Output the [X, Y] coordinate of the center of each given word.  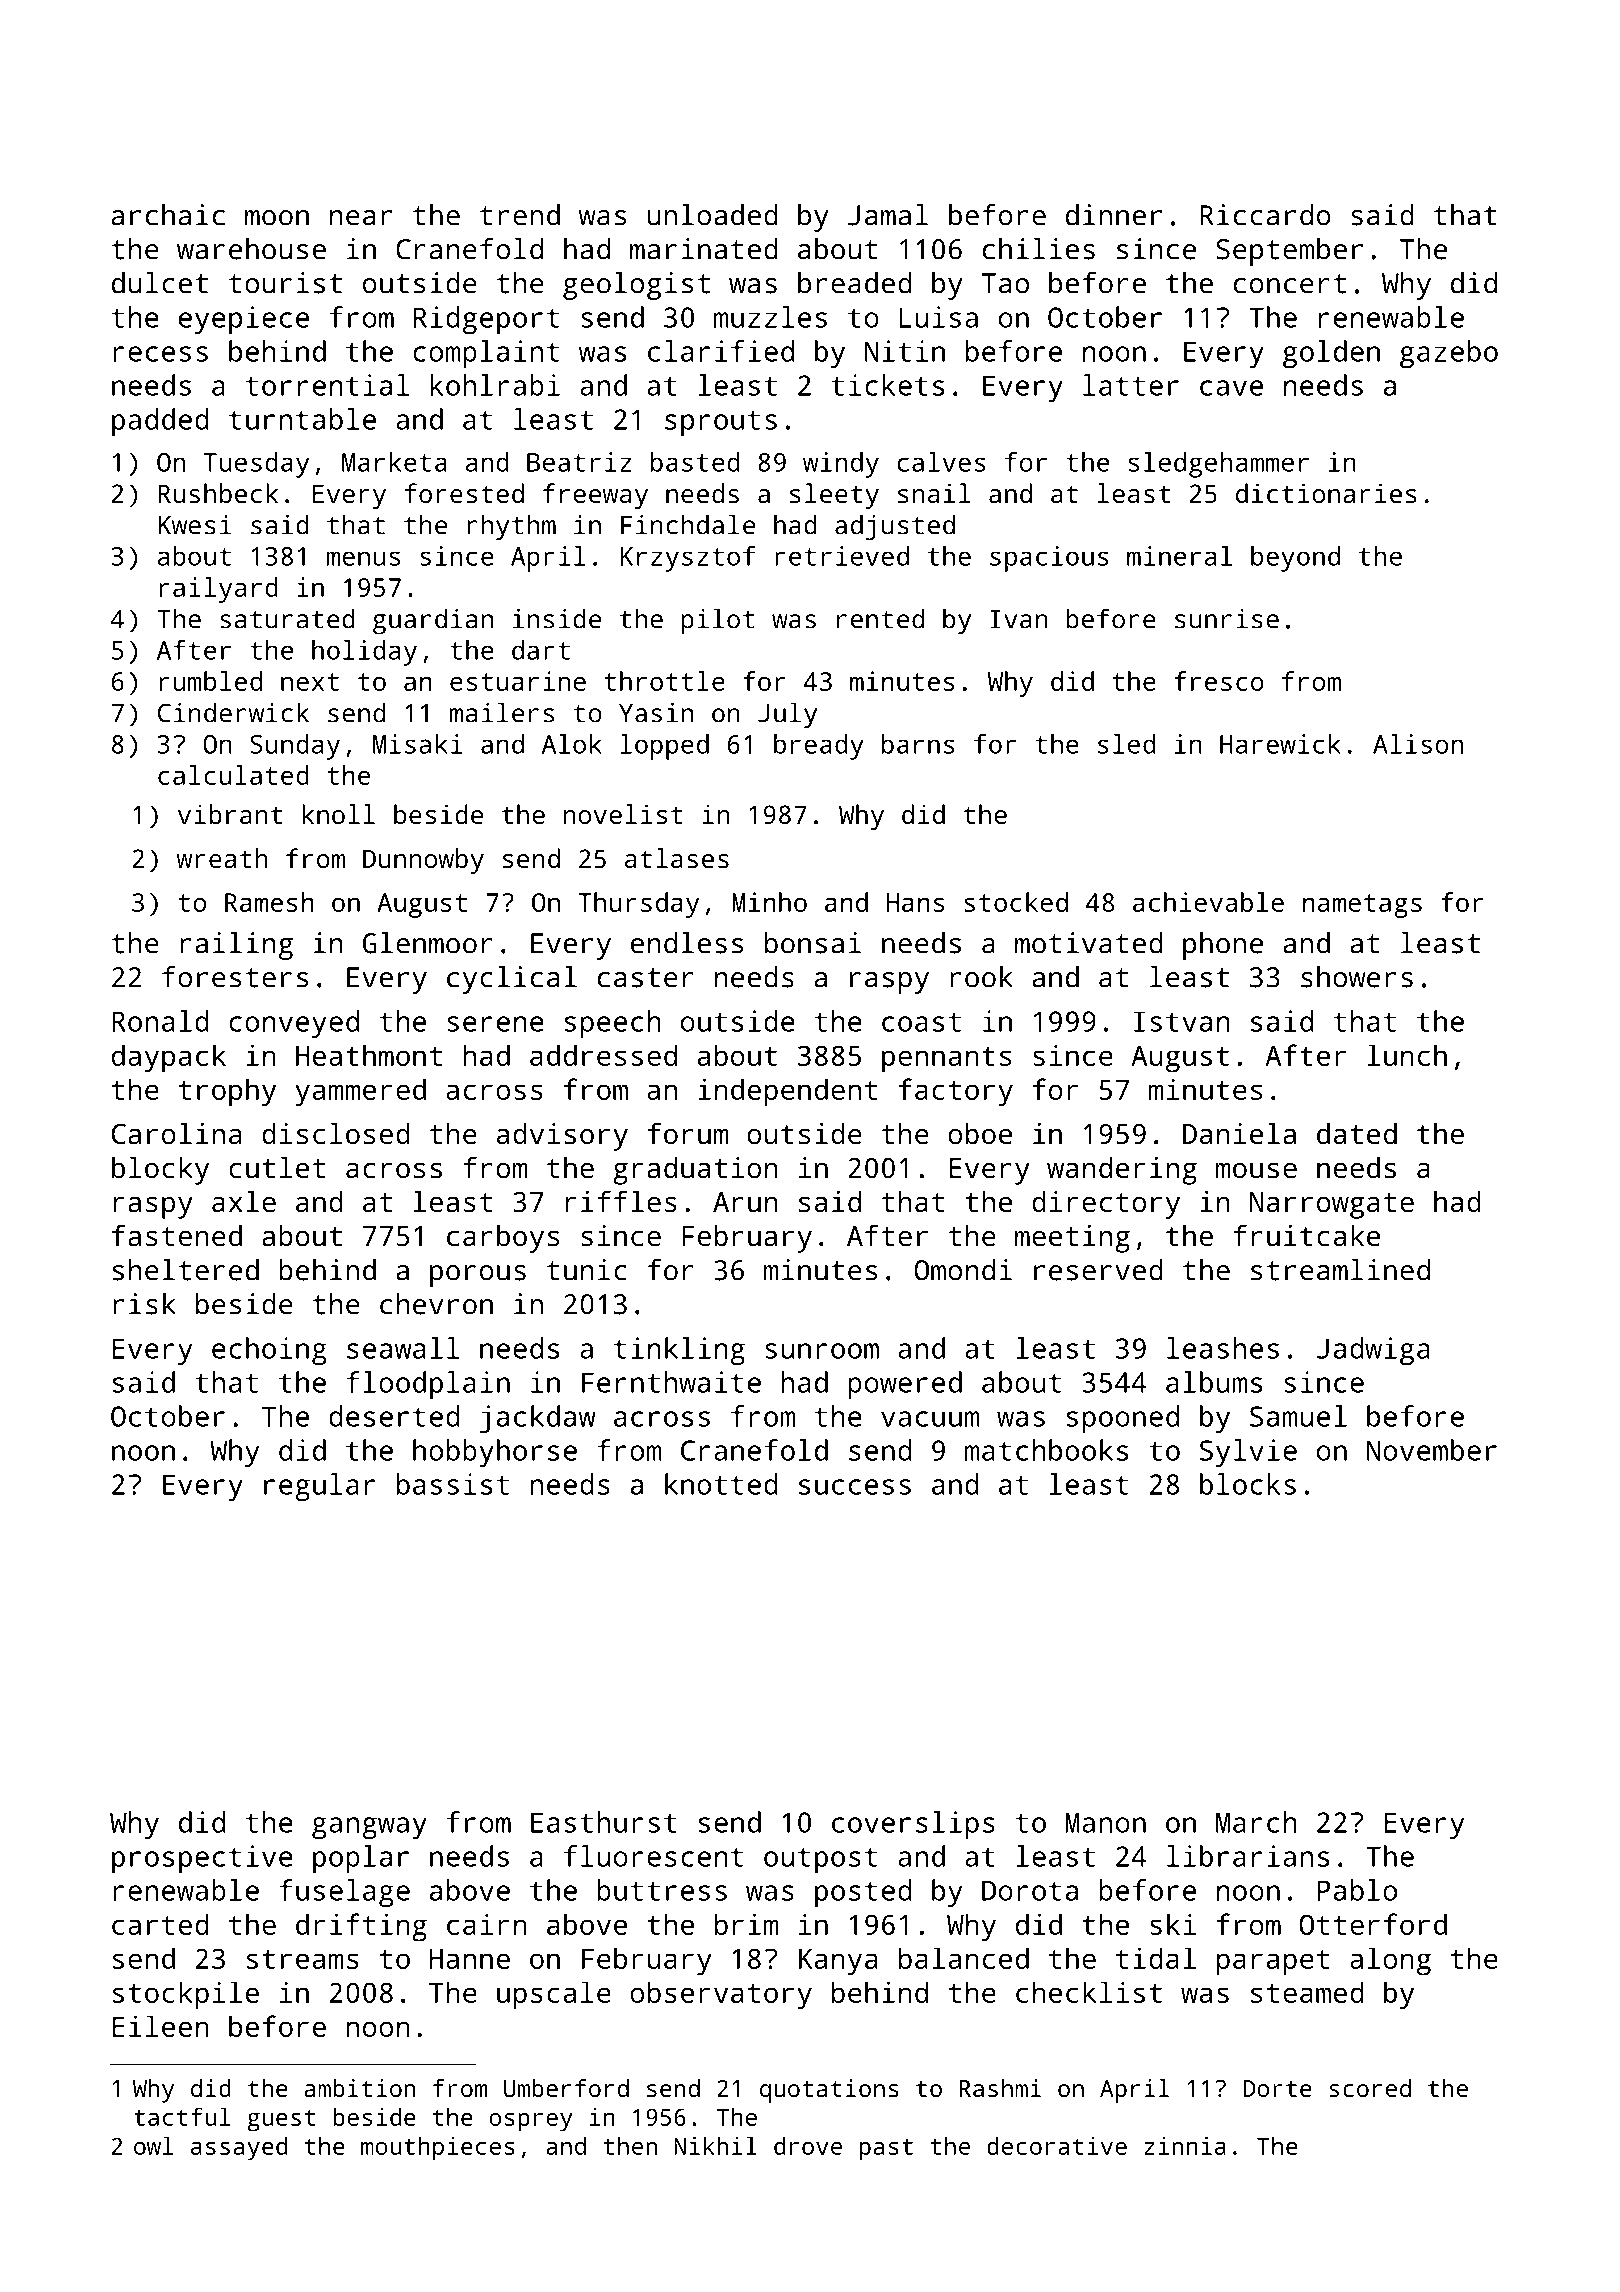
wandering [1122, 1171]
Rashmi [1000, 2088]
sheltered [186, 1270]
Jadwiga [1373, 1351]
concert [1290, 284]
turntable [302, 419]
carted [160, 1924]
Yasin [656, 713]
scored [1370, 2088]
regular [320, 1487]
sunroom [822, 1351]
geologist [636, 286]
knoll [338, 814]
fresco [1219, 681]
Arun [745, 1202]
